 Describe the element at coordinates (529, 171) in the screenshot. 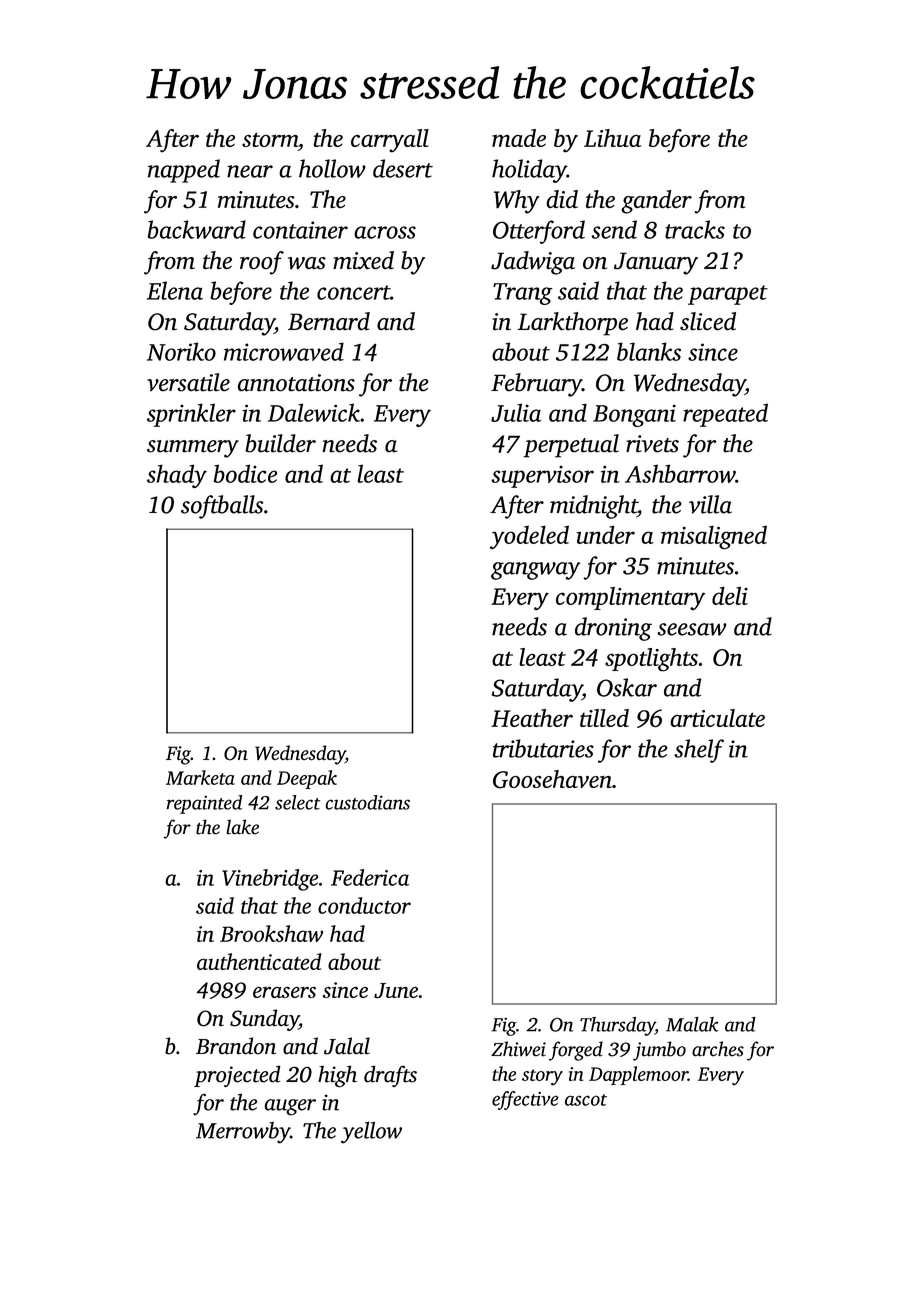

I see `holiday` at that location.
